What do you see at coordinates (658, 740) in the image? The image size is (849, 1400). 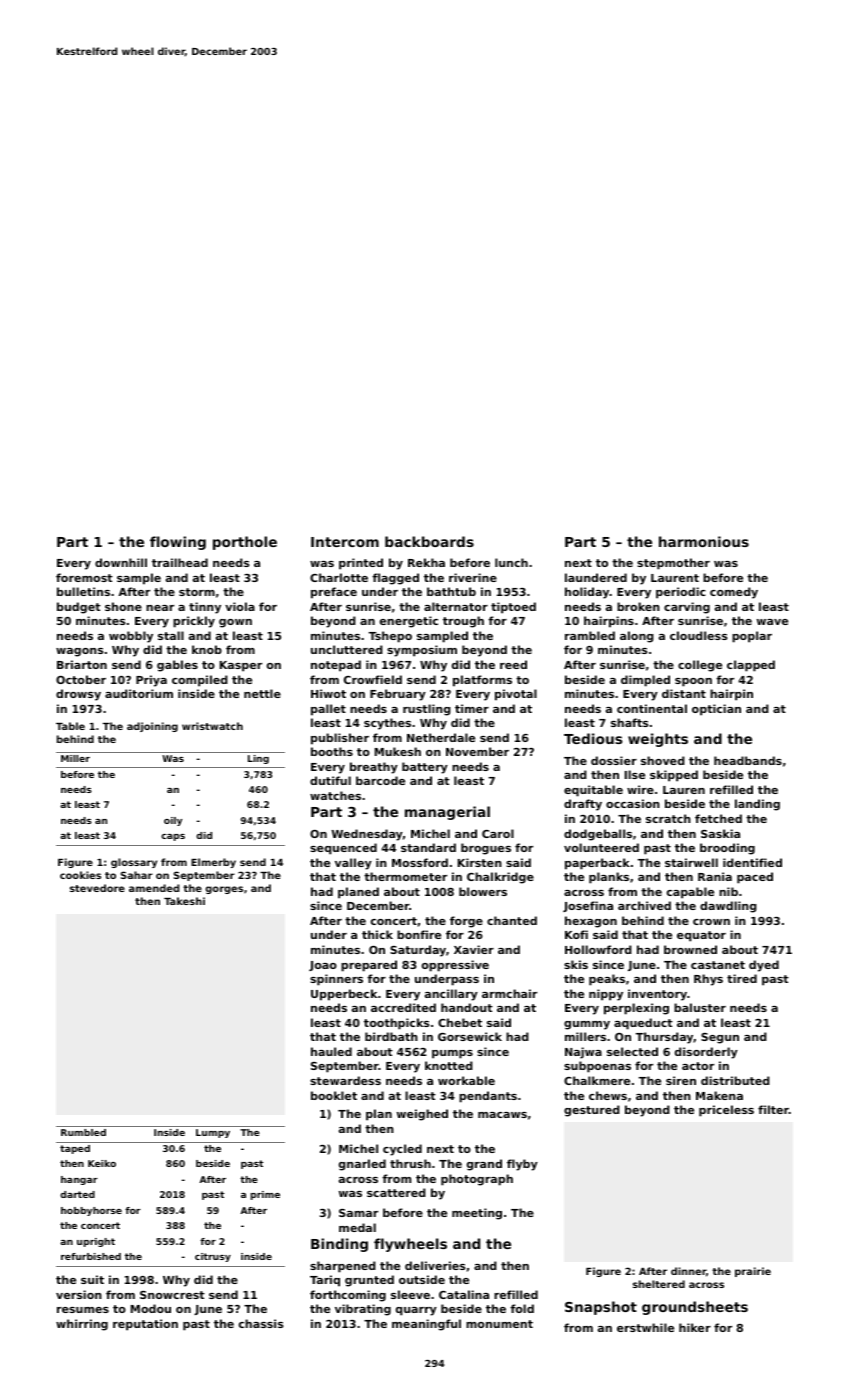 I see `weights` at bounding box center [658, 740].
